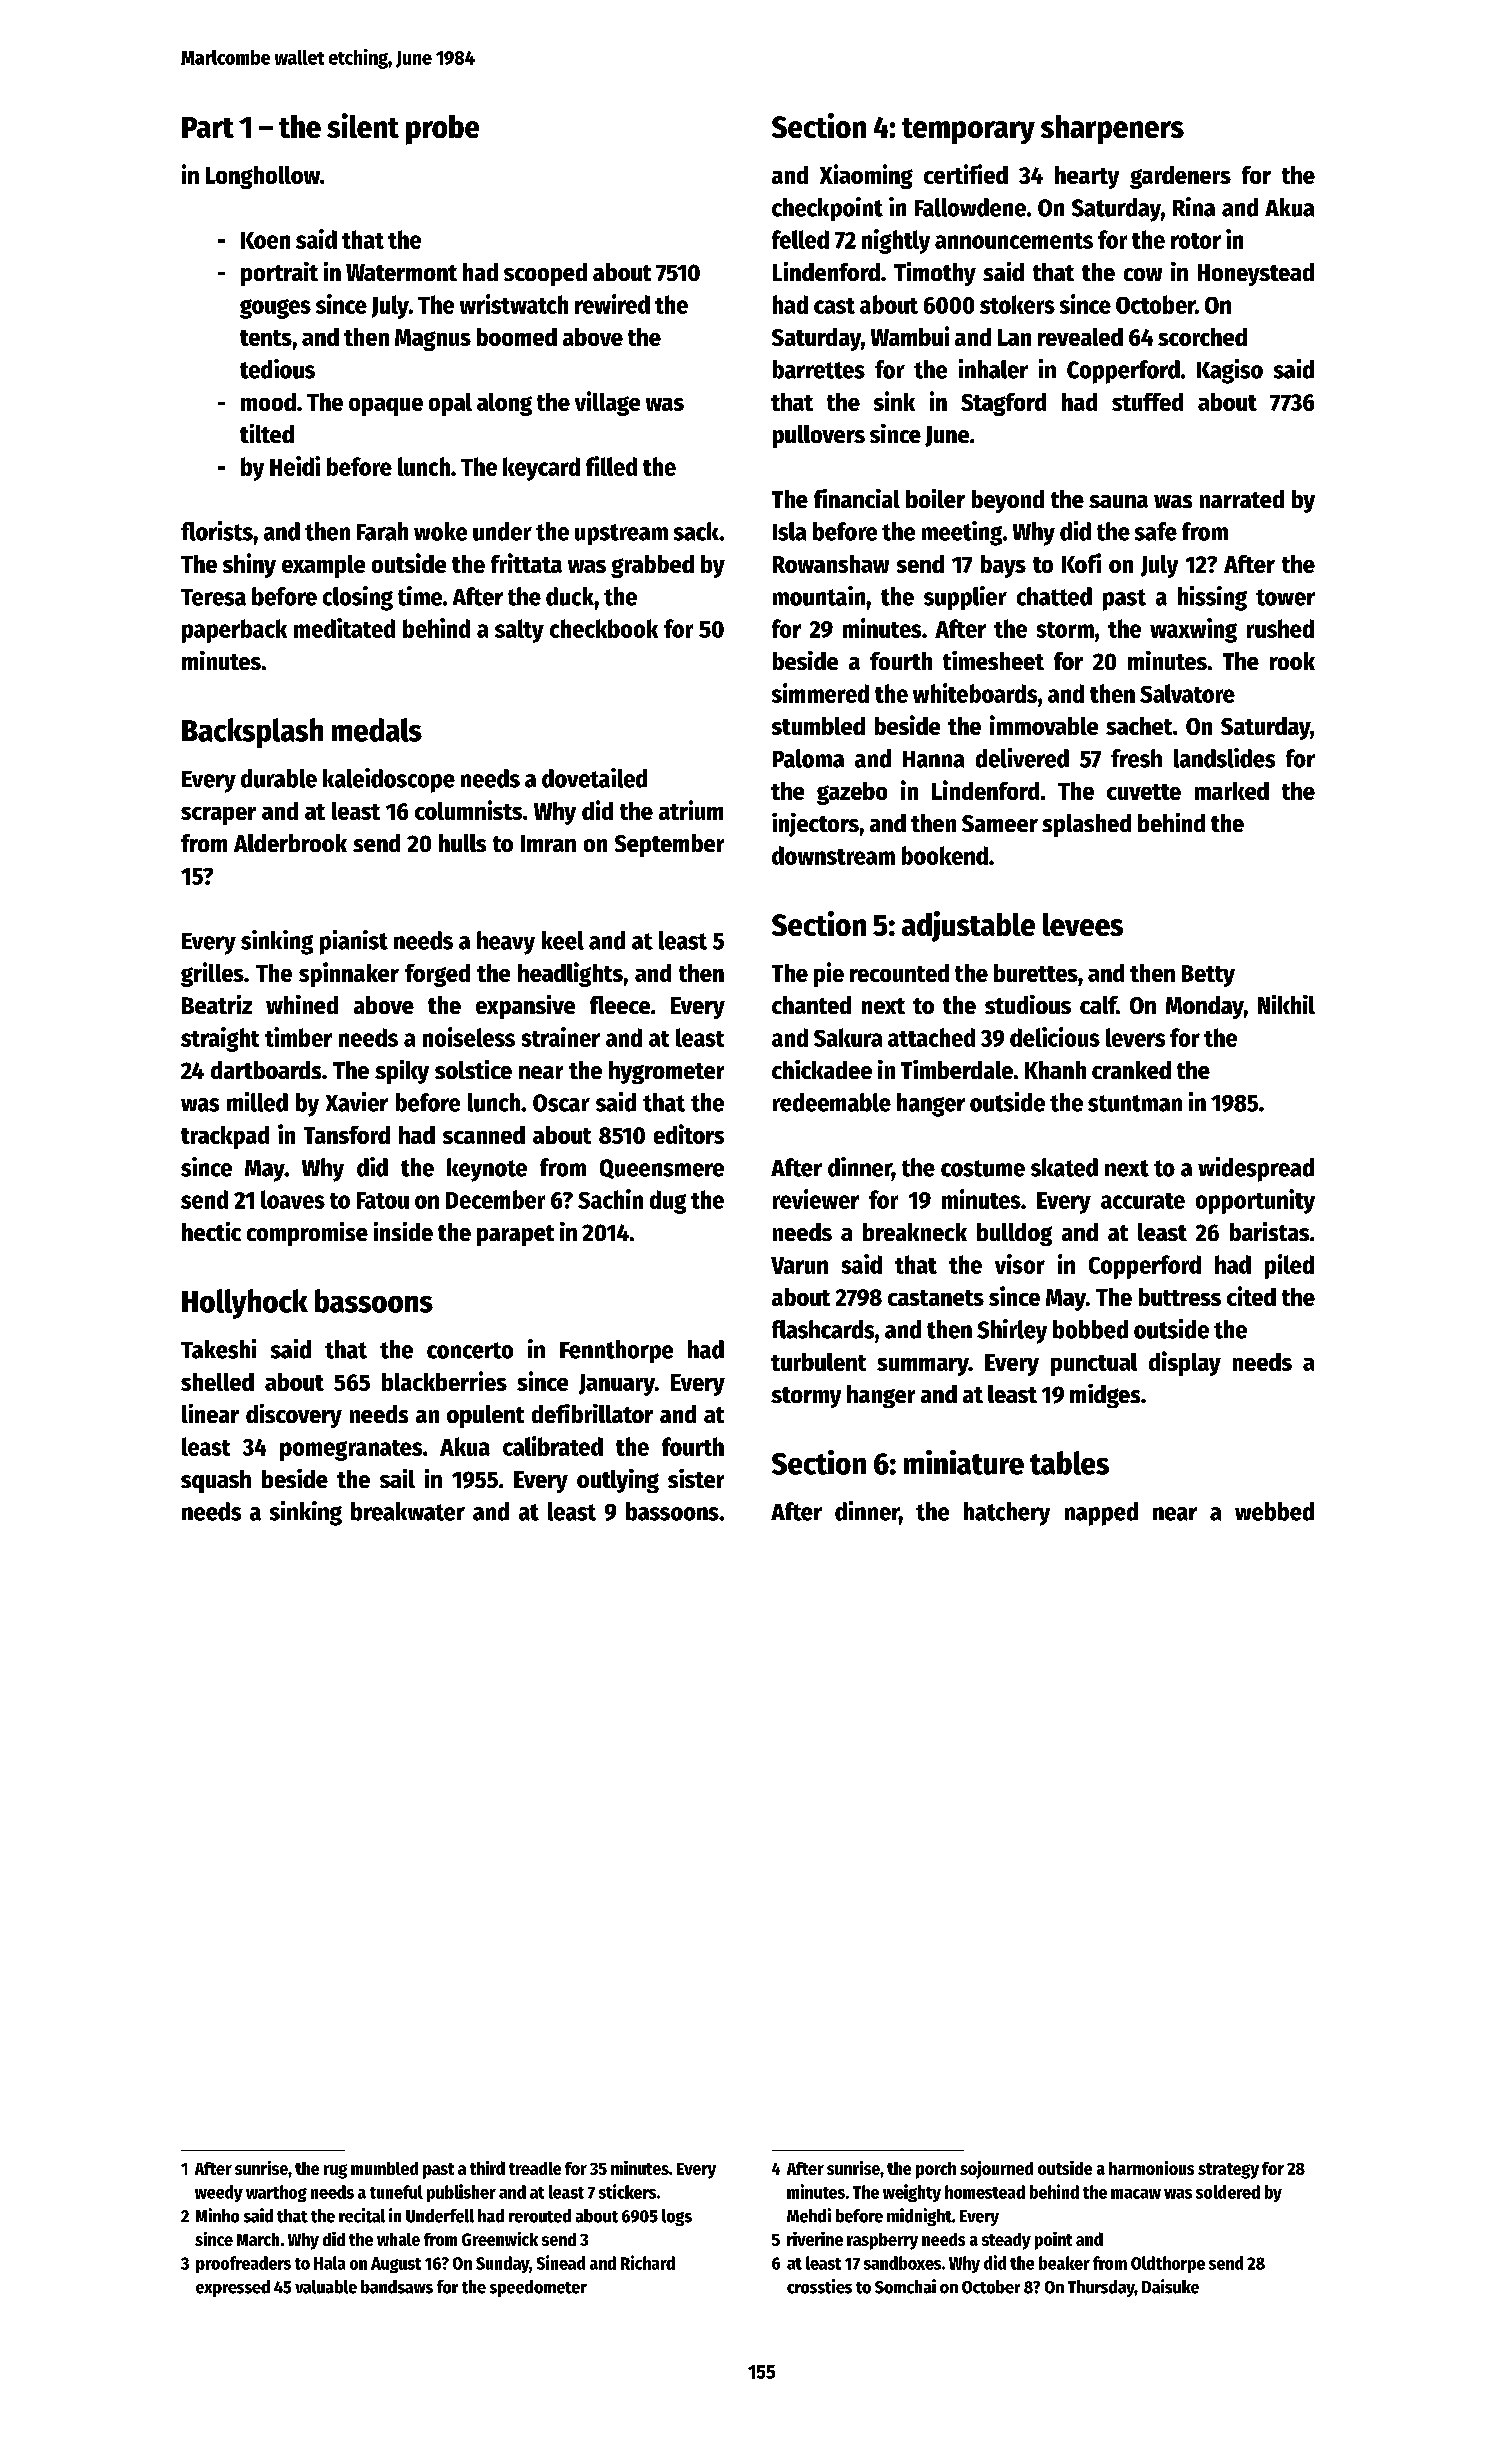 This screenshot has height=2464, width=1496. I want to click on narrated, so click(1242, 499).
